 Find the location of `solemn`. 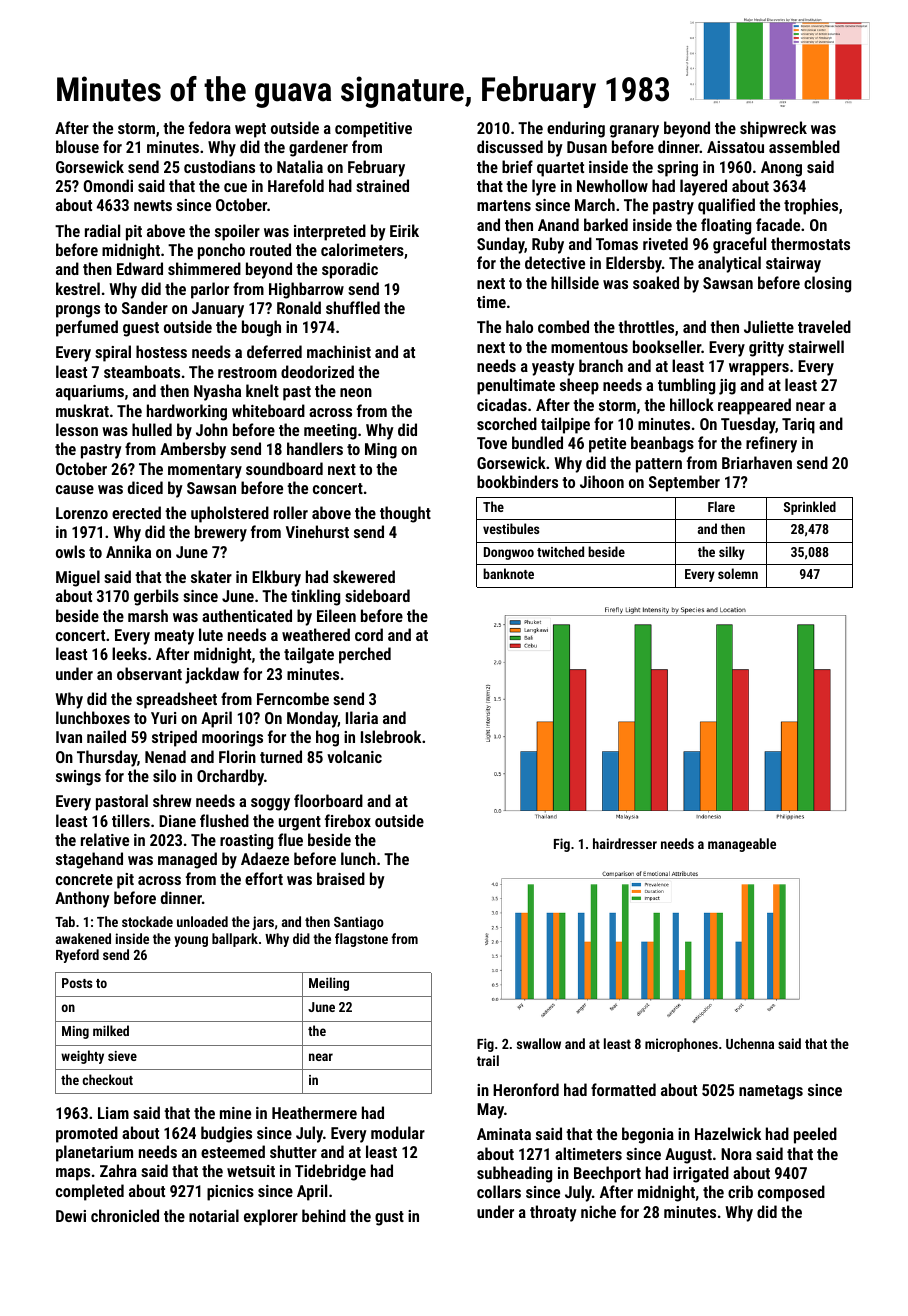

solemn is located at coordinates (738, 573).
